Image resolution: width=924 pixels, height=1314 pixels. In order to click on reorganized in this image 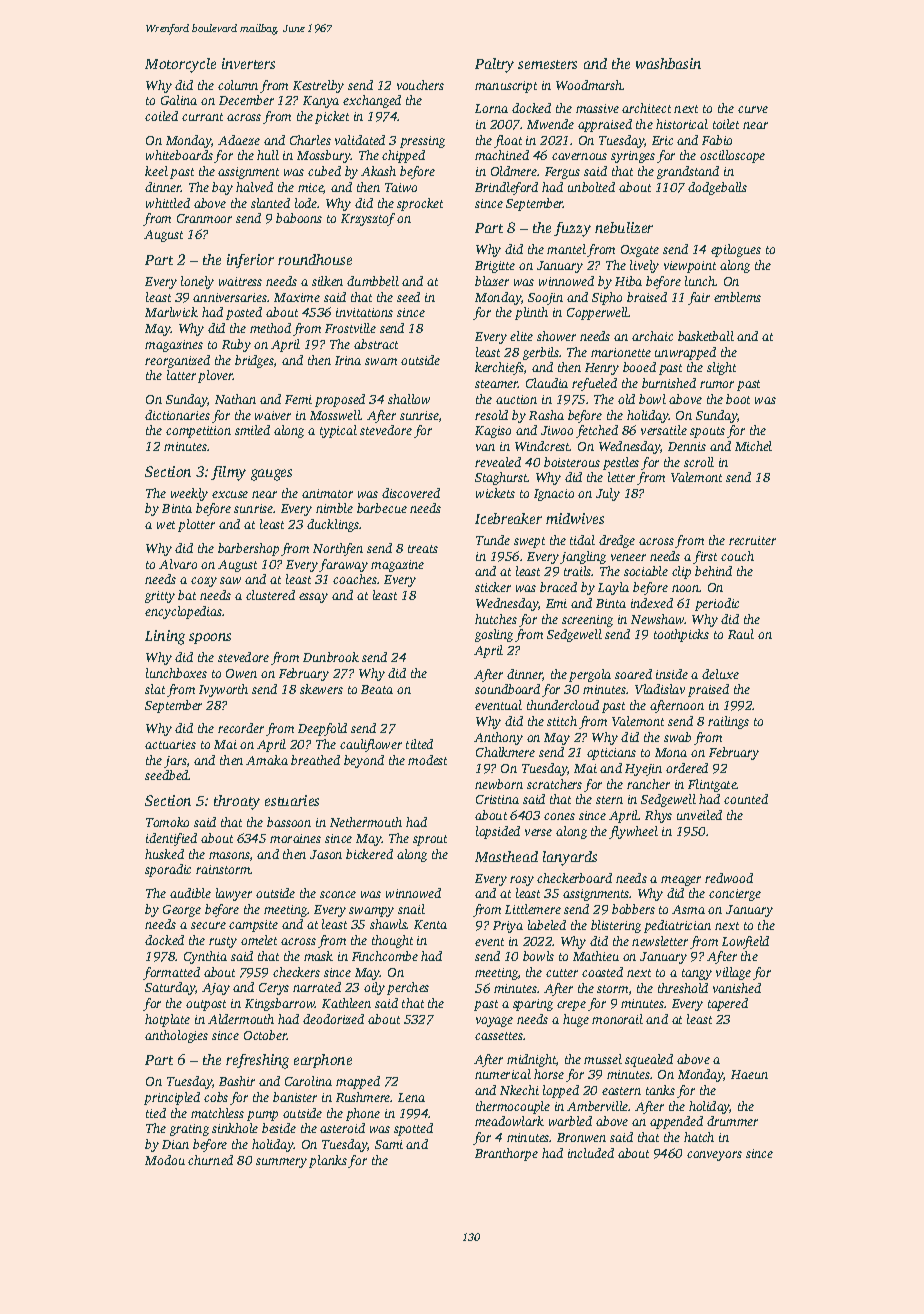, I will do `click(177, 361)`.
